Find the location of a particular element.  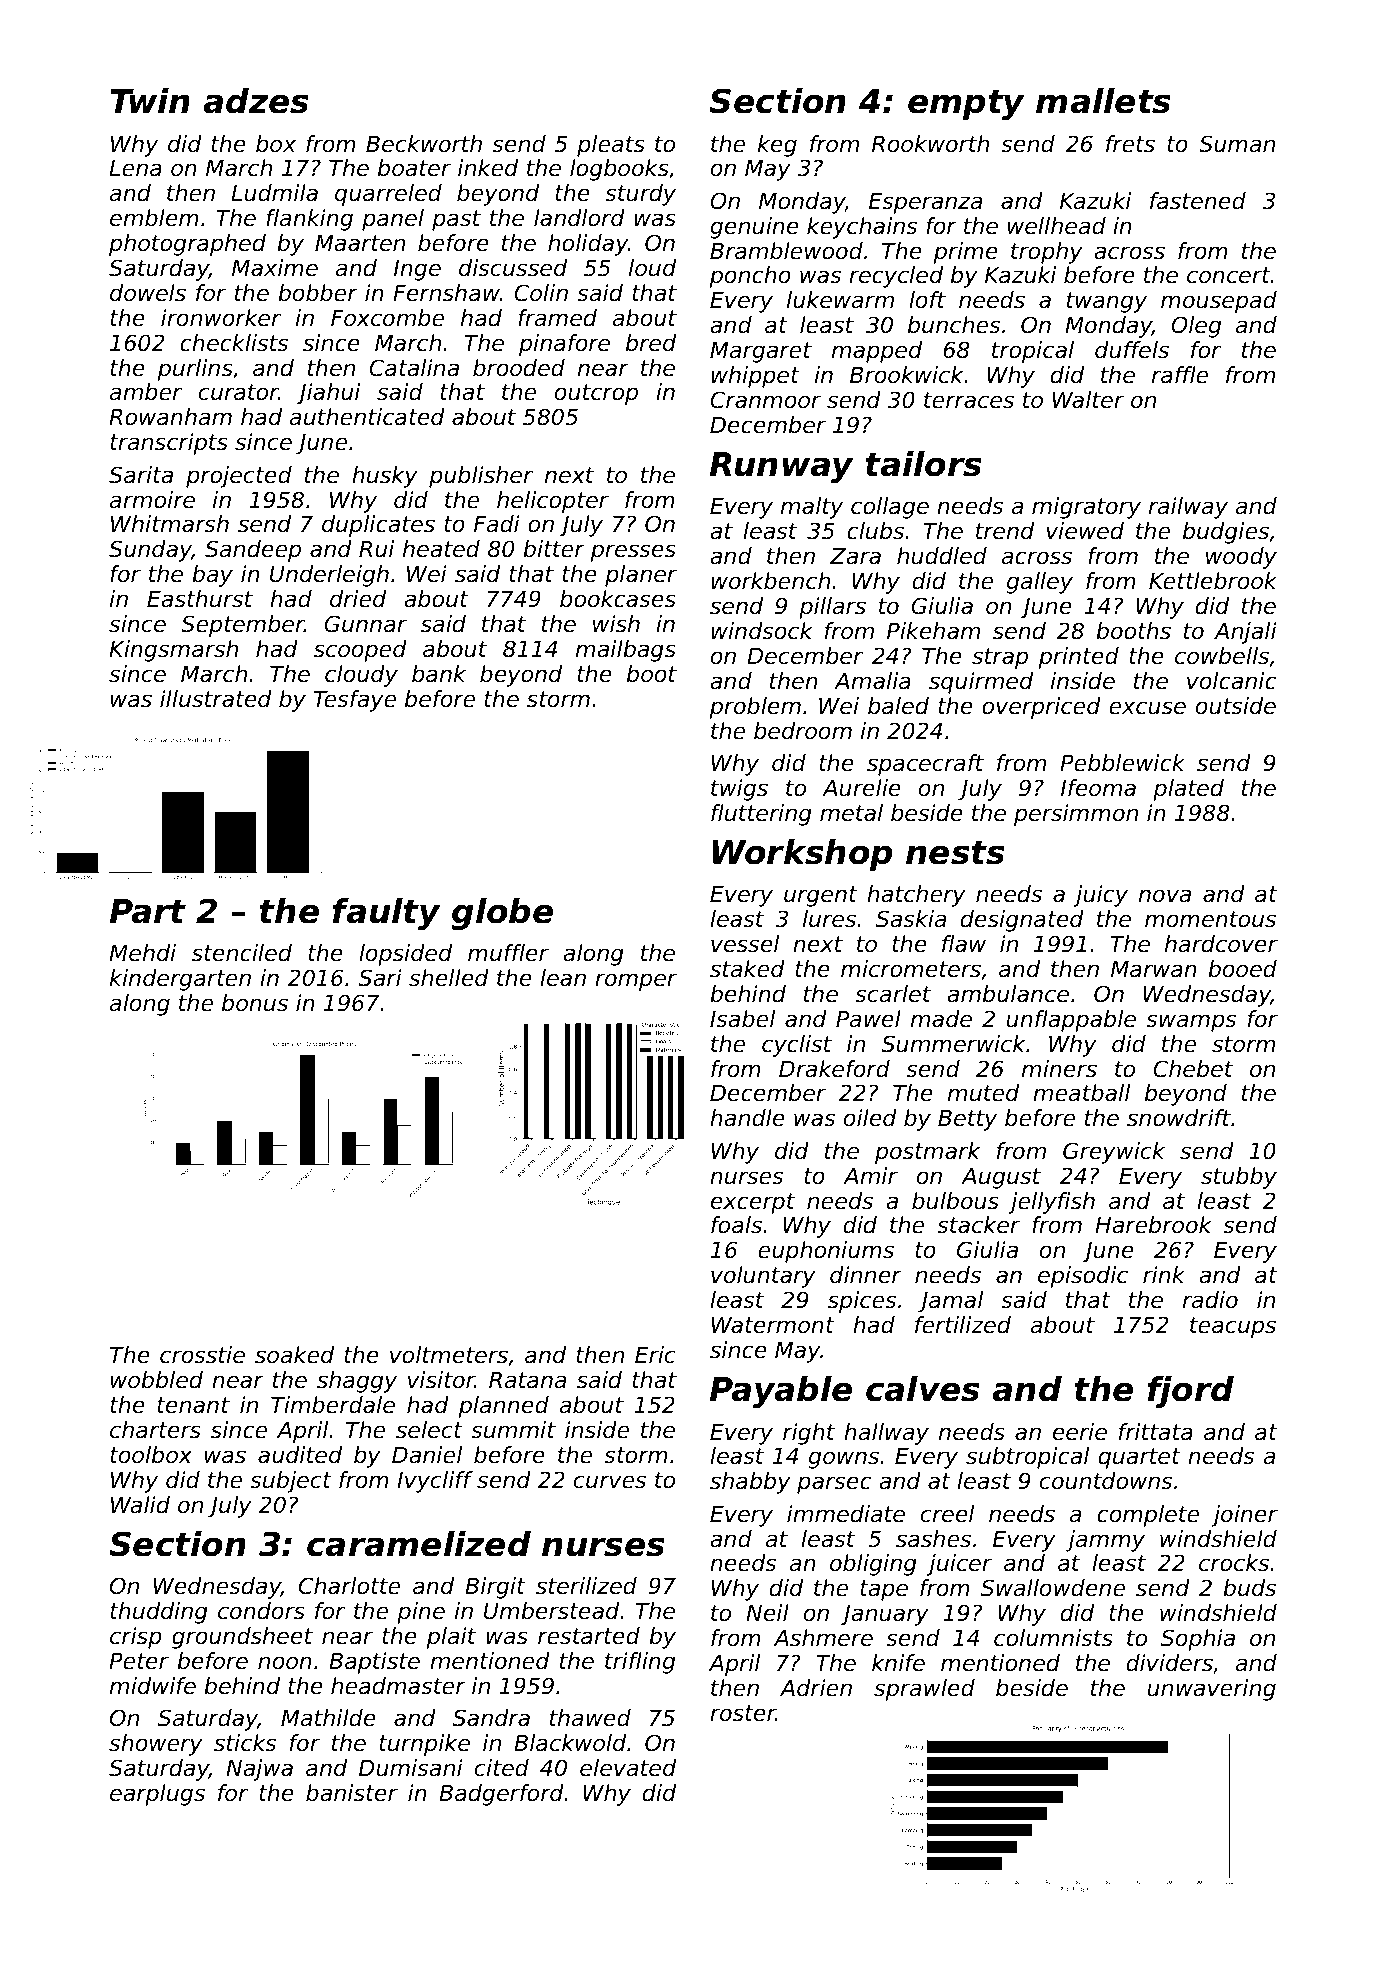

Suman is located at coordinates (1237, 144).
